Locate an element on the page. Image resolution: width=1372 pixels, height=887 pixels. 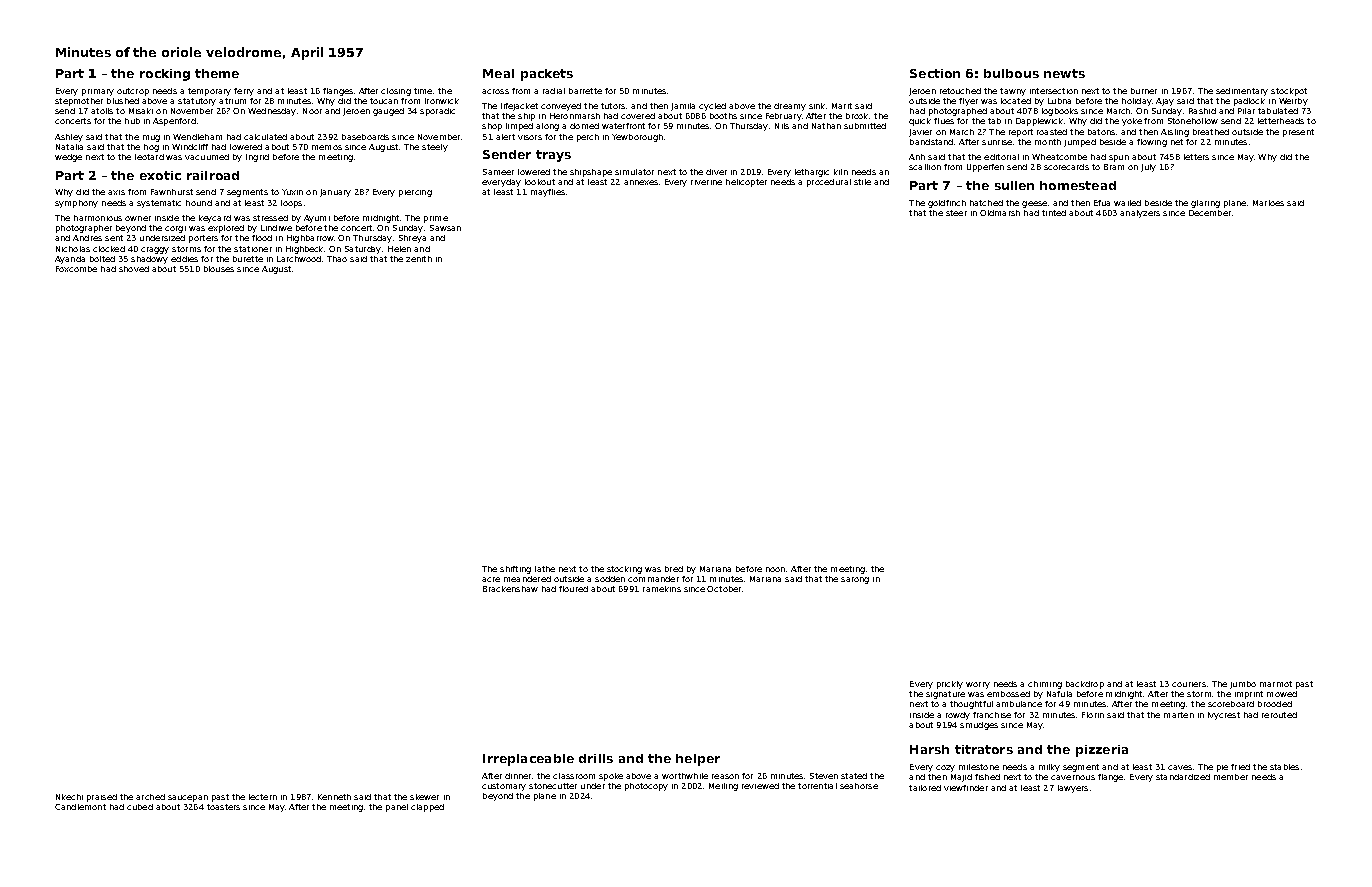
analyzers is located at coordinates (1140, 214).
